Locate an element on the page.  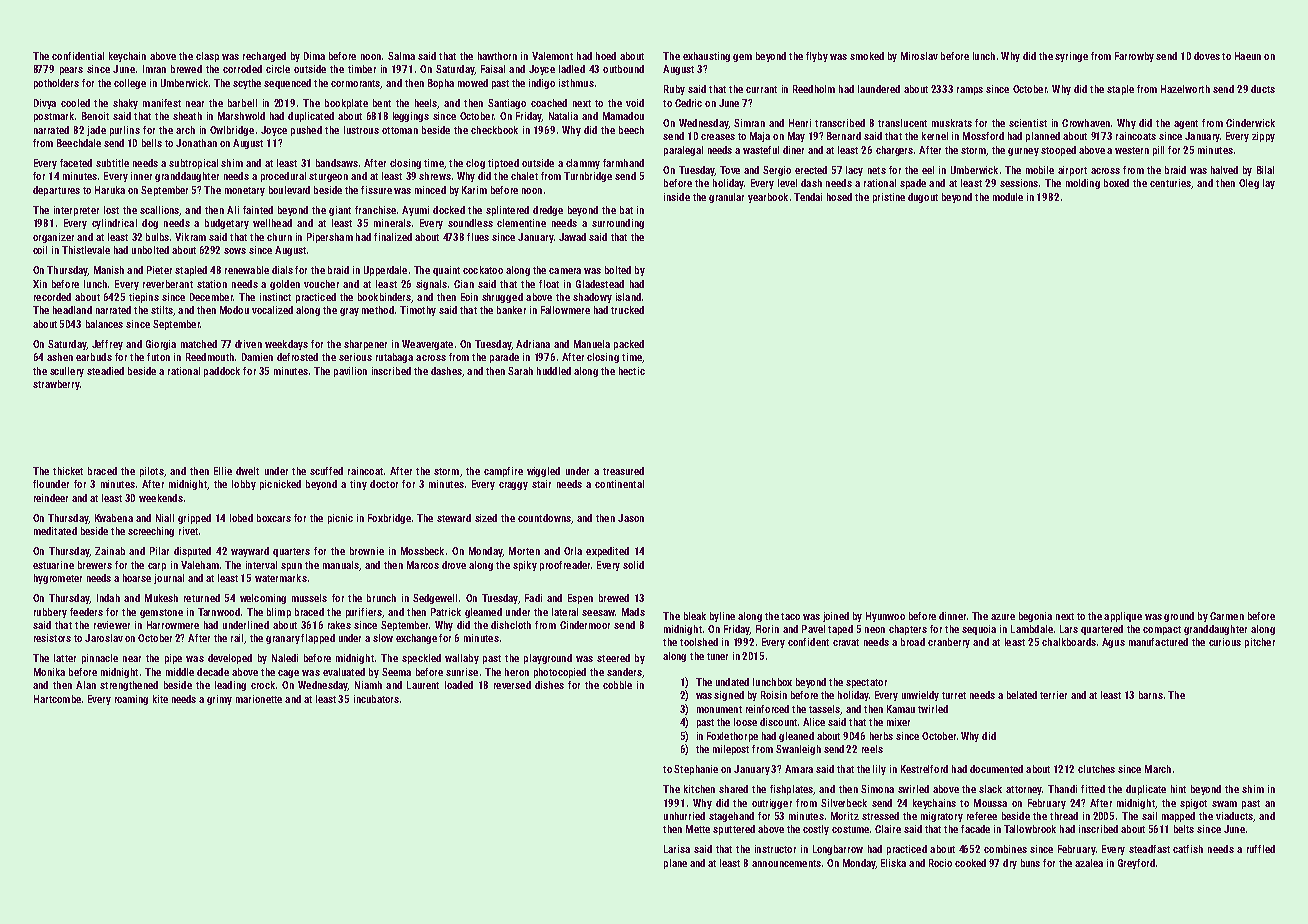
Jonathan is located at coordinates (196, 143).
